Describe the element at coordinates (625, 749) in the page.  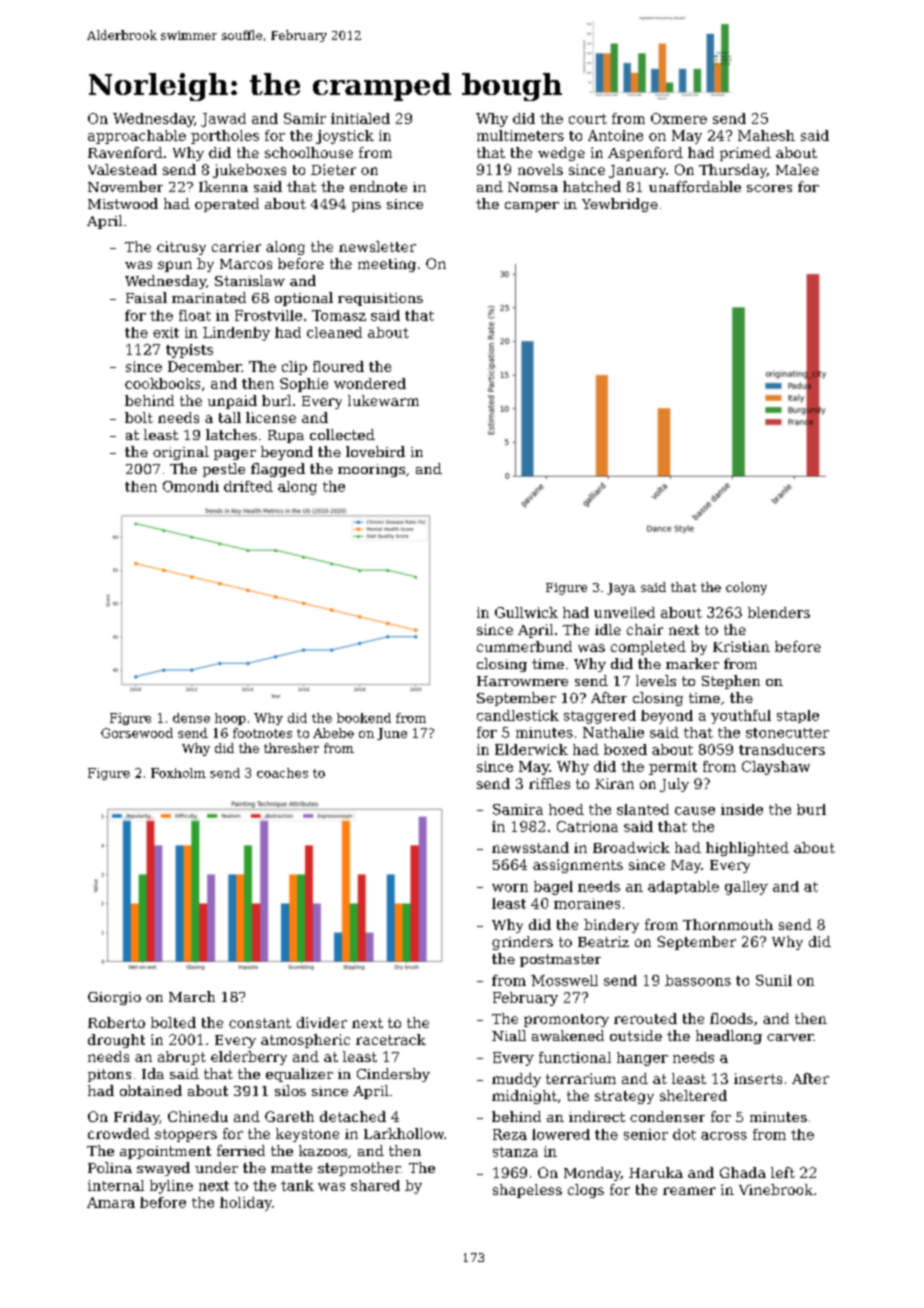
I see `boxed` at that location.
